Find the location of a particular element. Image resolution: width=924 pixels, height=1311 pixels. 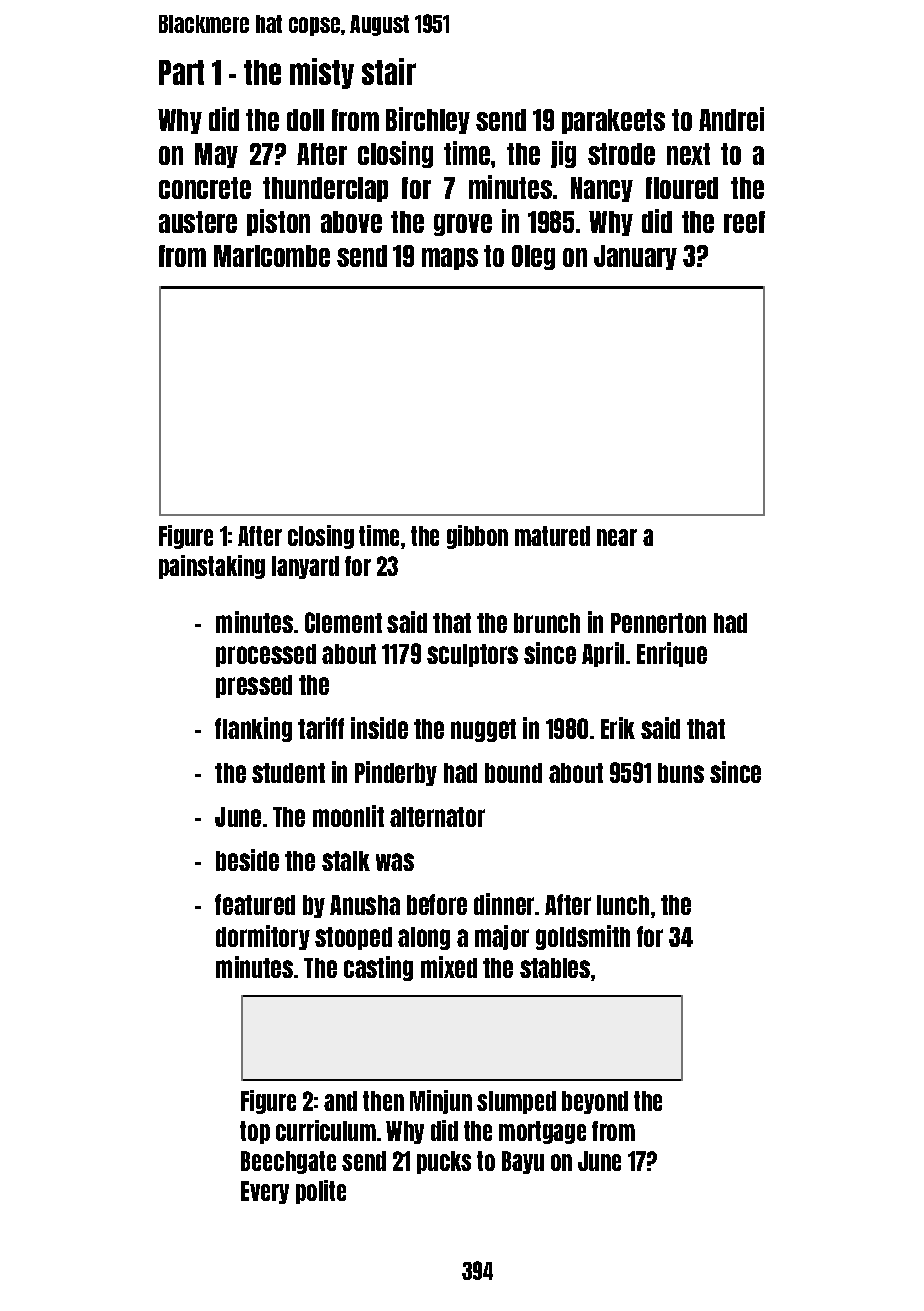

Nancy is located at coordinates (602, 189).
